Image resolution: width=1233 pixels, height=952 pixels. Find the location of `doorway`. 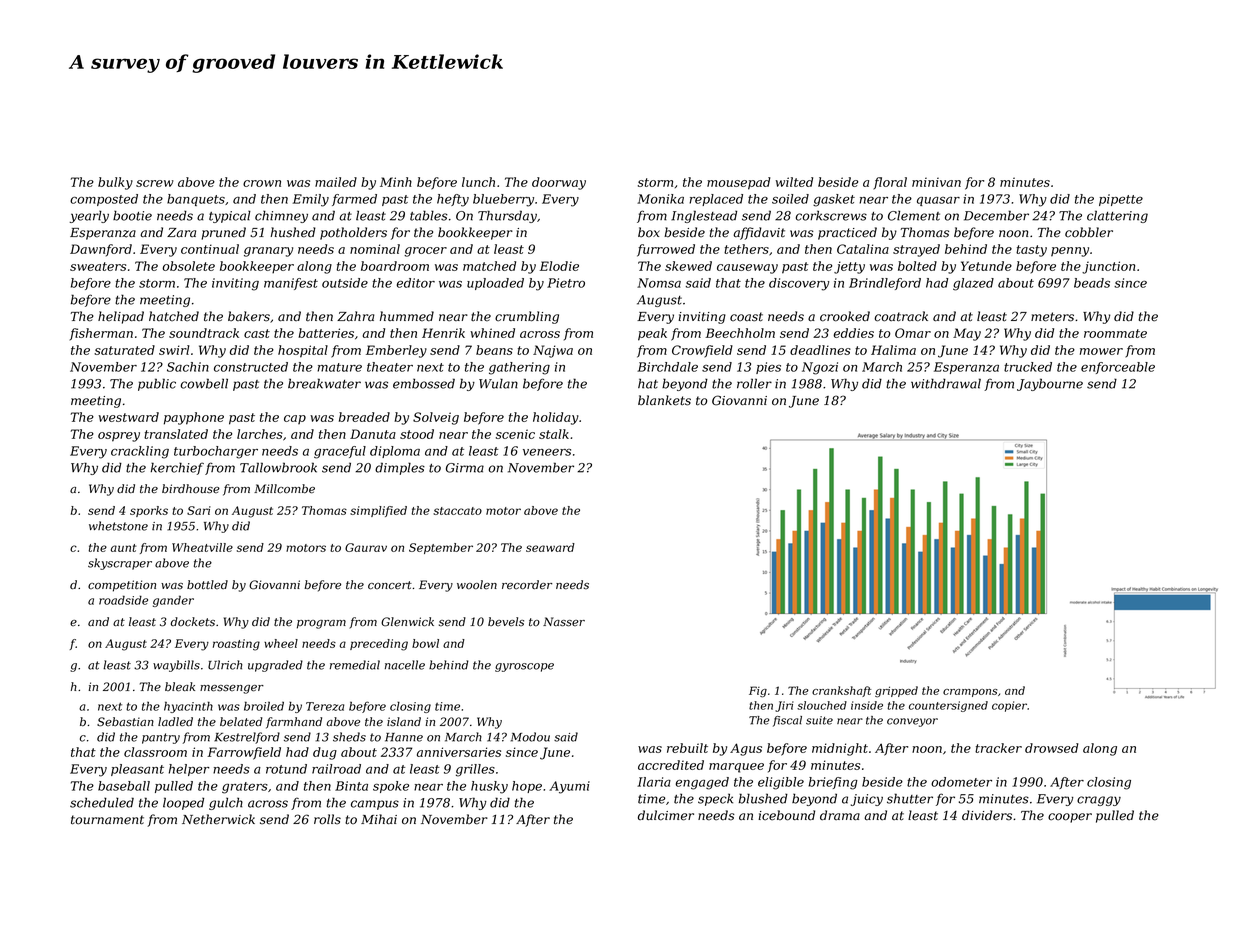

doorway is located at coordinates (559, 183).
